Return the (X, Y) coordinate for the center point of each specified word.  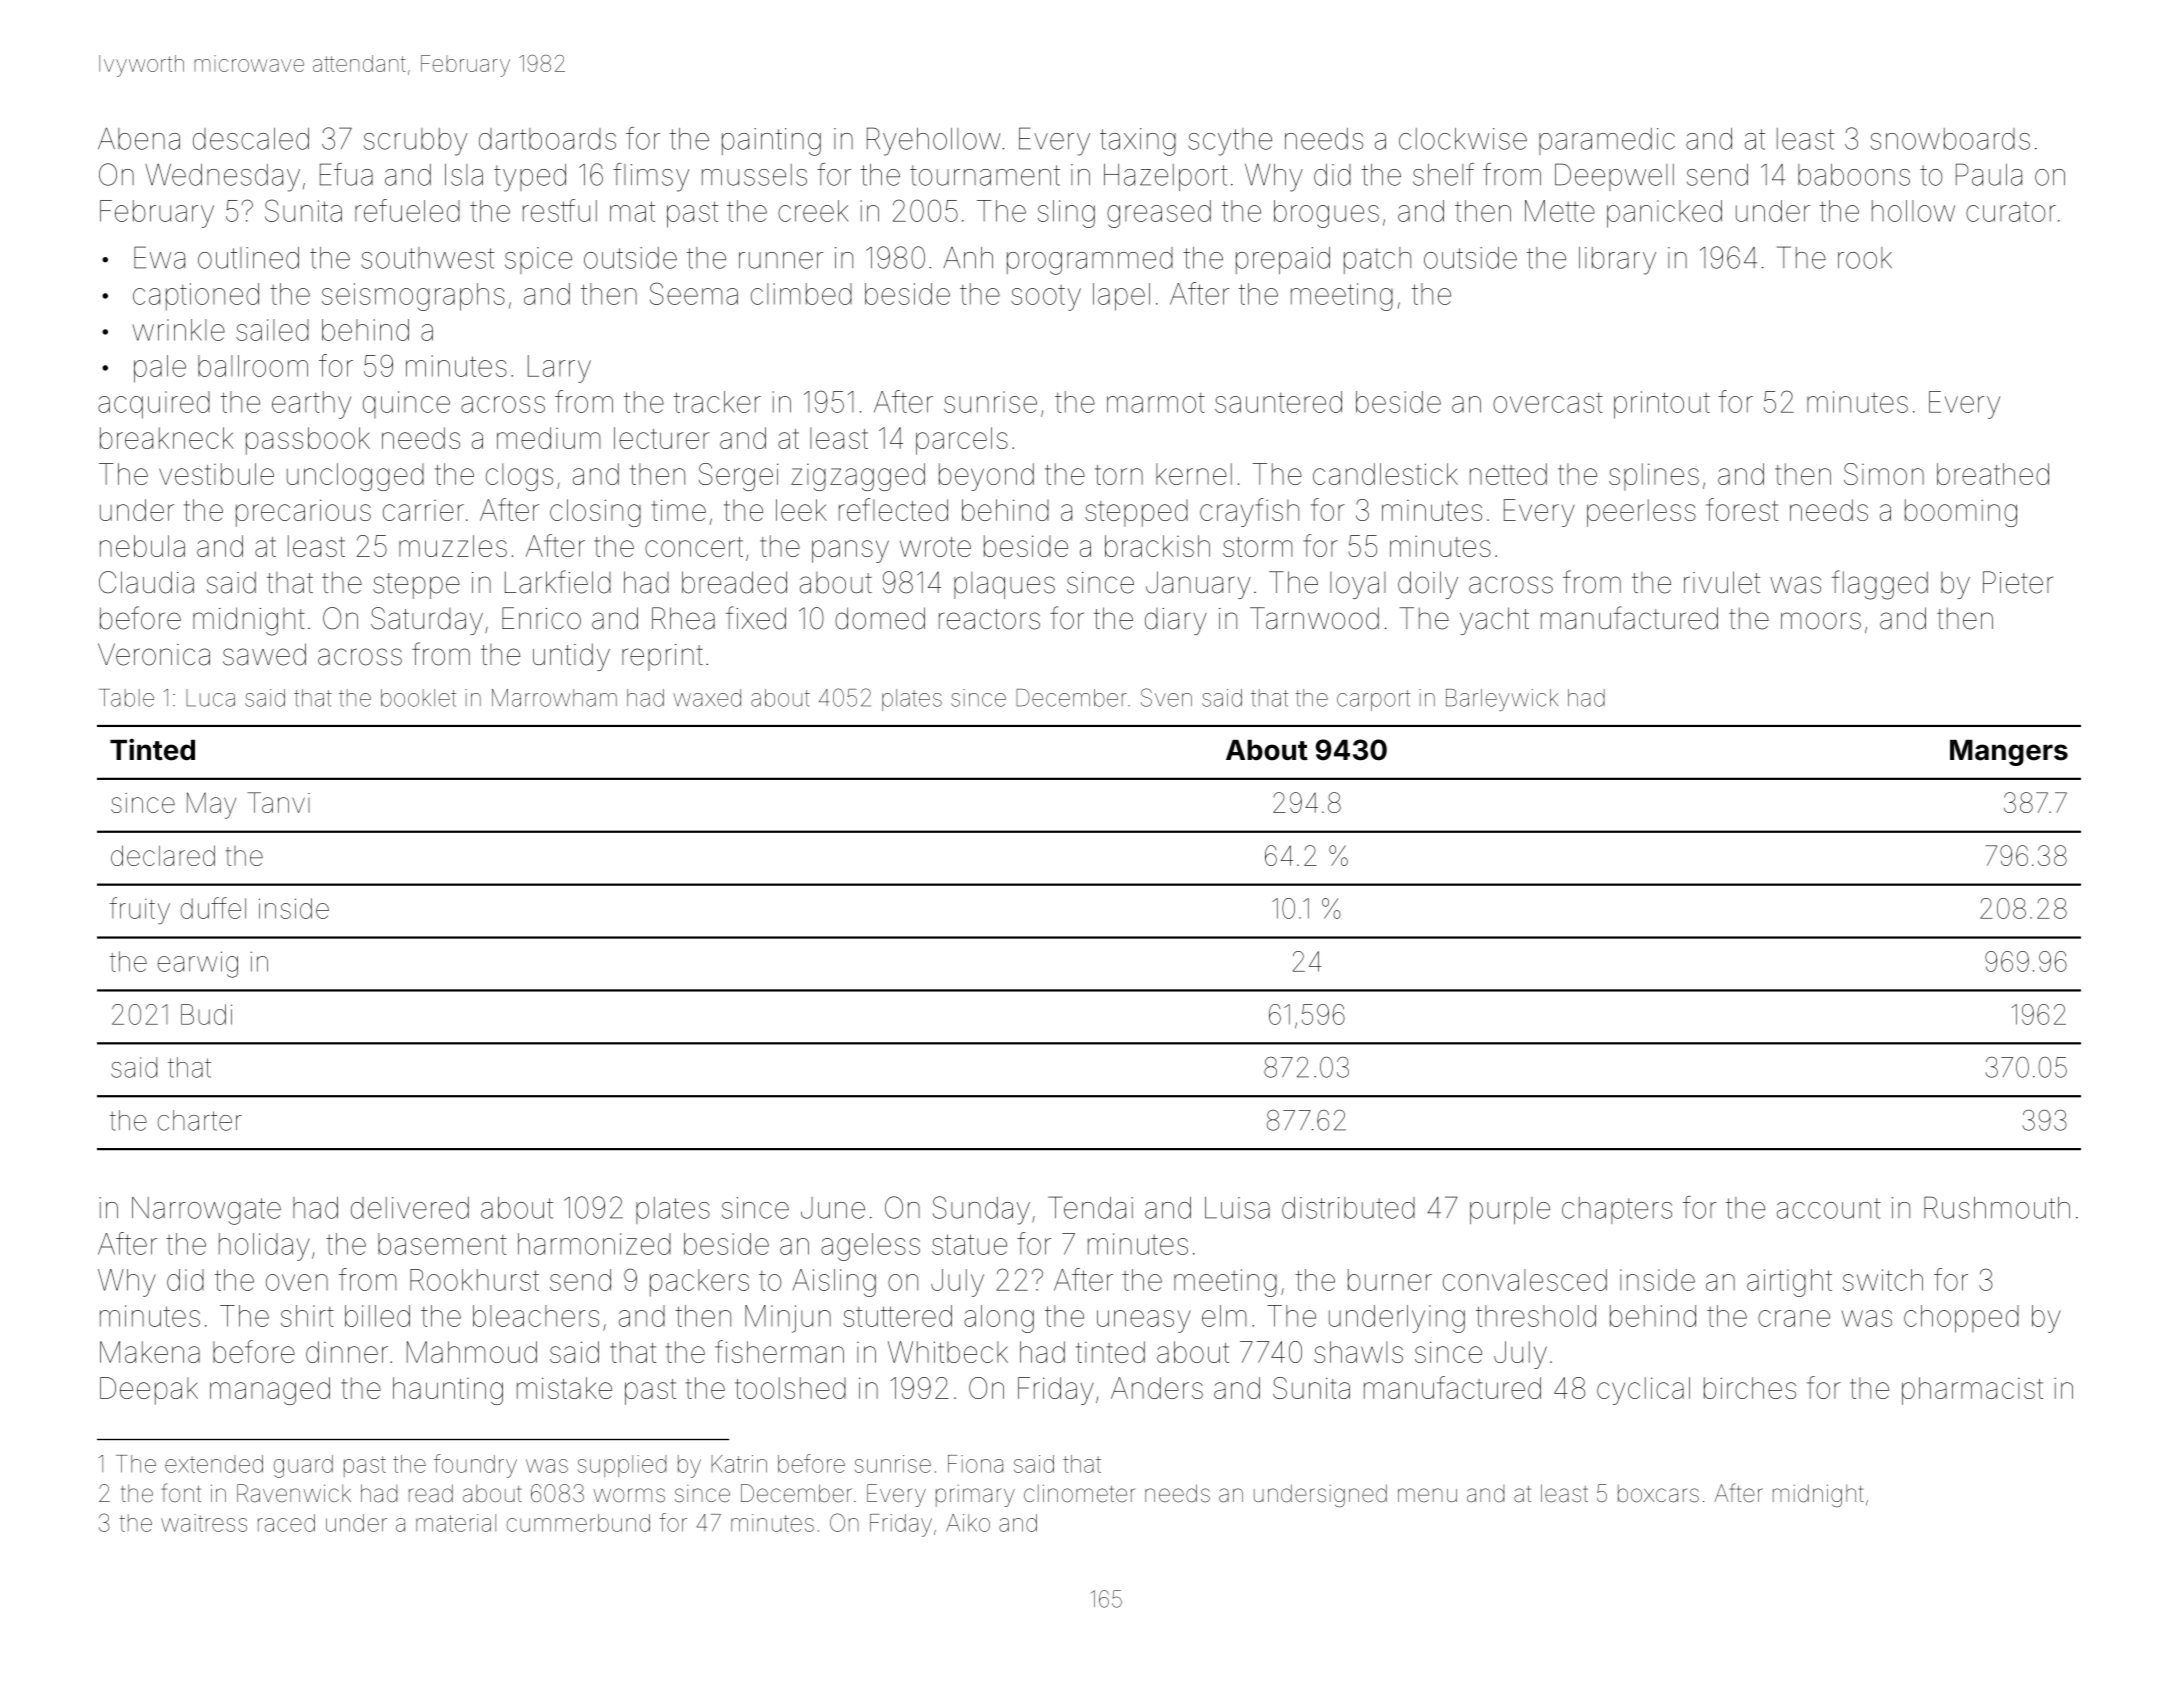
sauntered (1278, 402)
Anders (1157, 1388)
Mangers (2009, 753)
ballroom (253, 366)
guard (303, 1466)
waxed (707, 698)
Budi (206, 1014)
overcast (1548, 403)
